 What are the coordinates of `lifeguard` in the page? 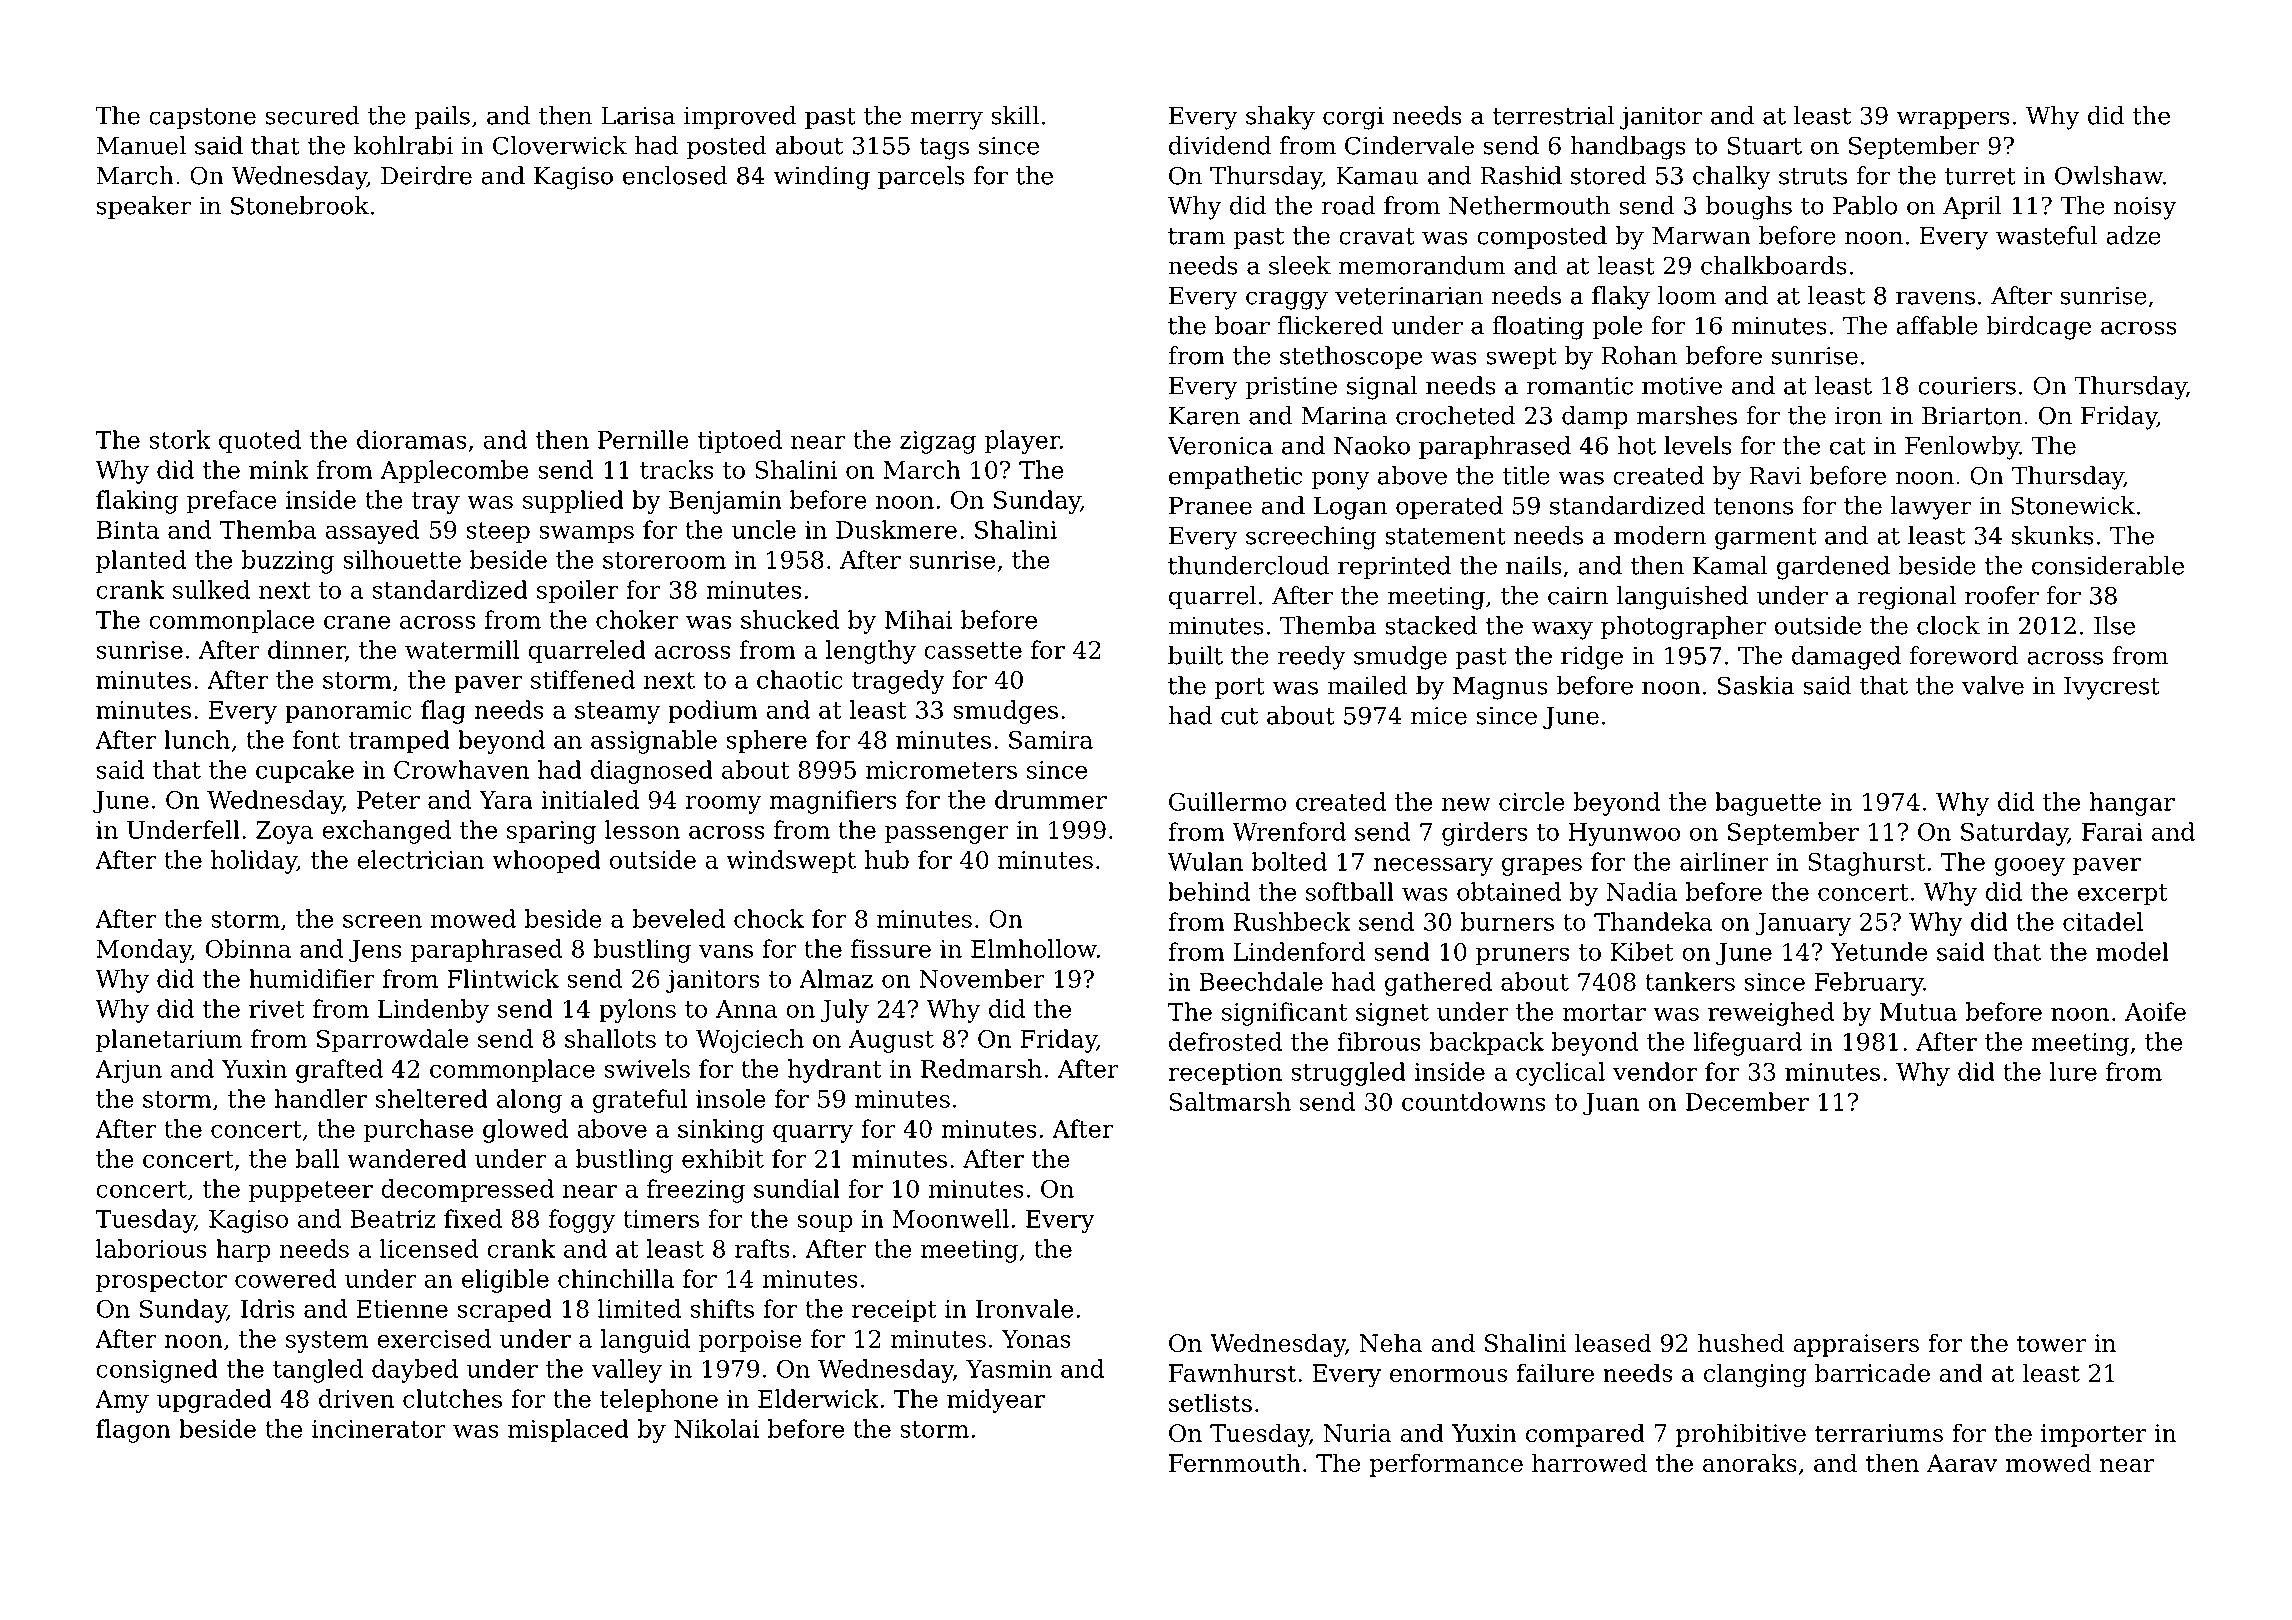 It's located at (1748, 1044).
